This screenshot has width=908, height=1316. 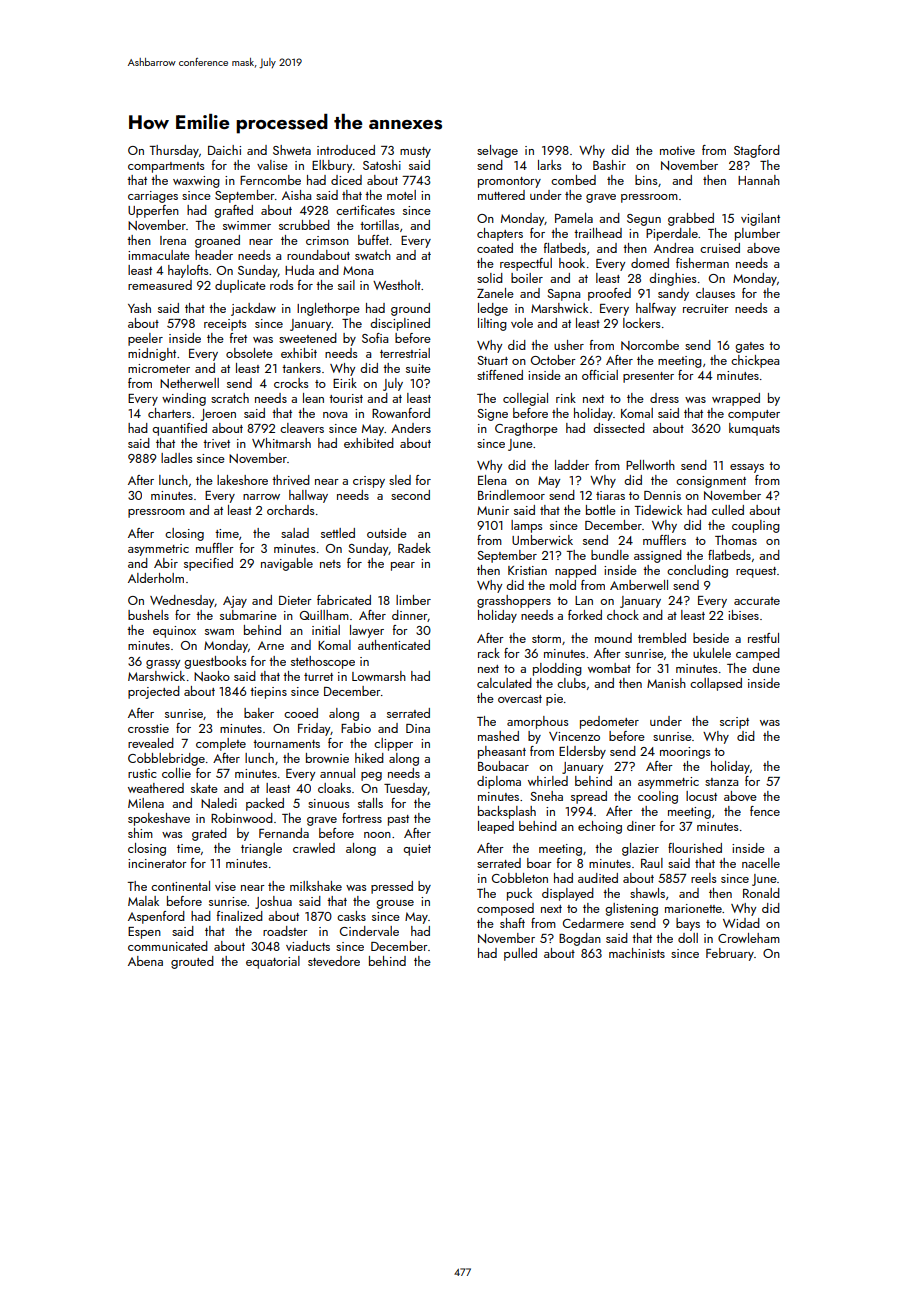 I want to click on dissected, so click(x=619, y=428).
